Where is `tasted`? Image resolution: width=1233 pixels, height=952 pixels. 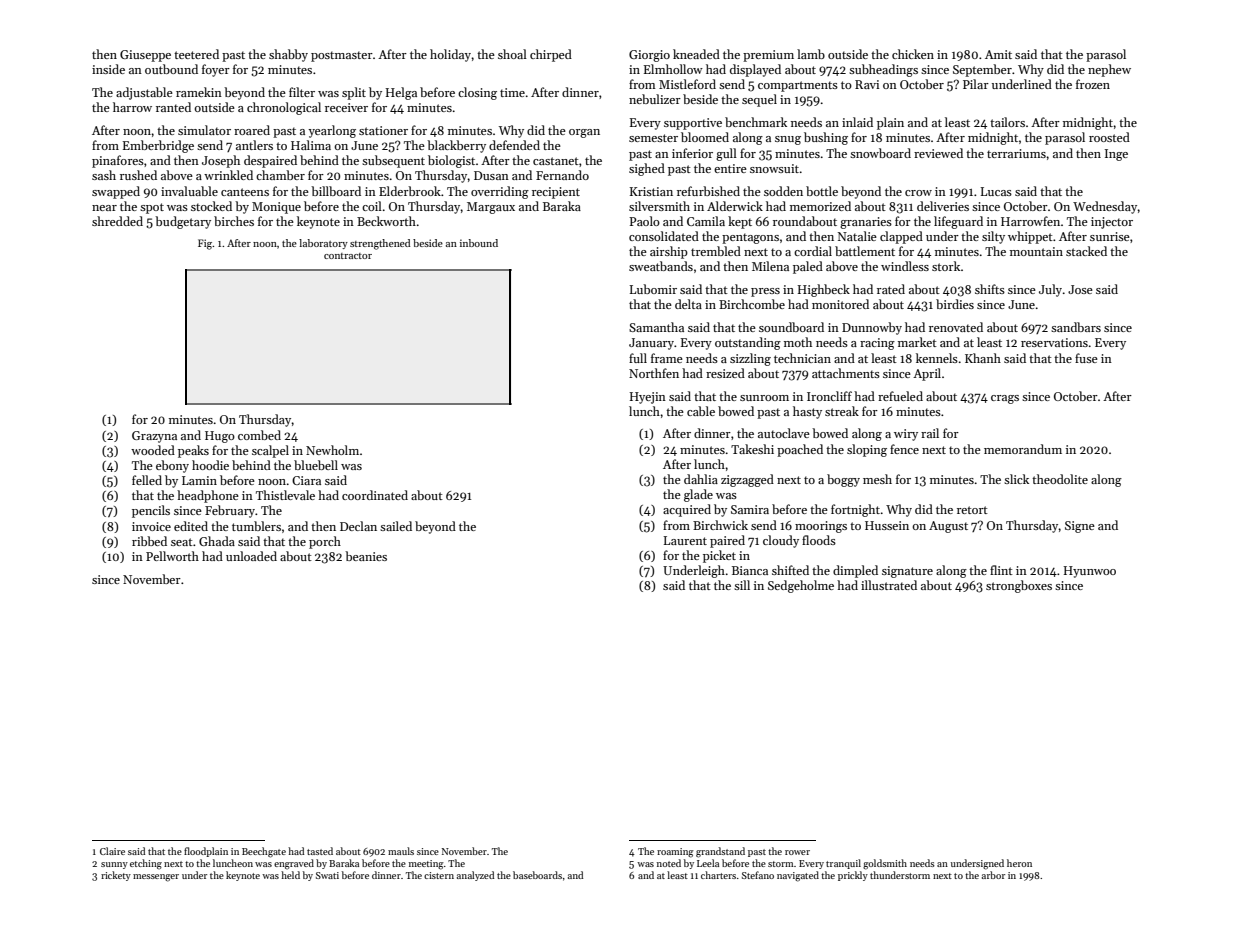
tasted is located at coordinates (320, 851).
